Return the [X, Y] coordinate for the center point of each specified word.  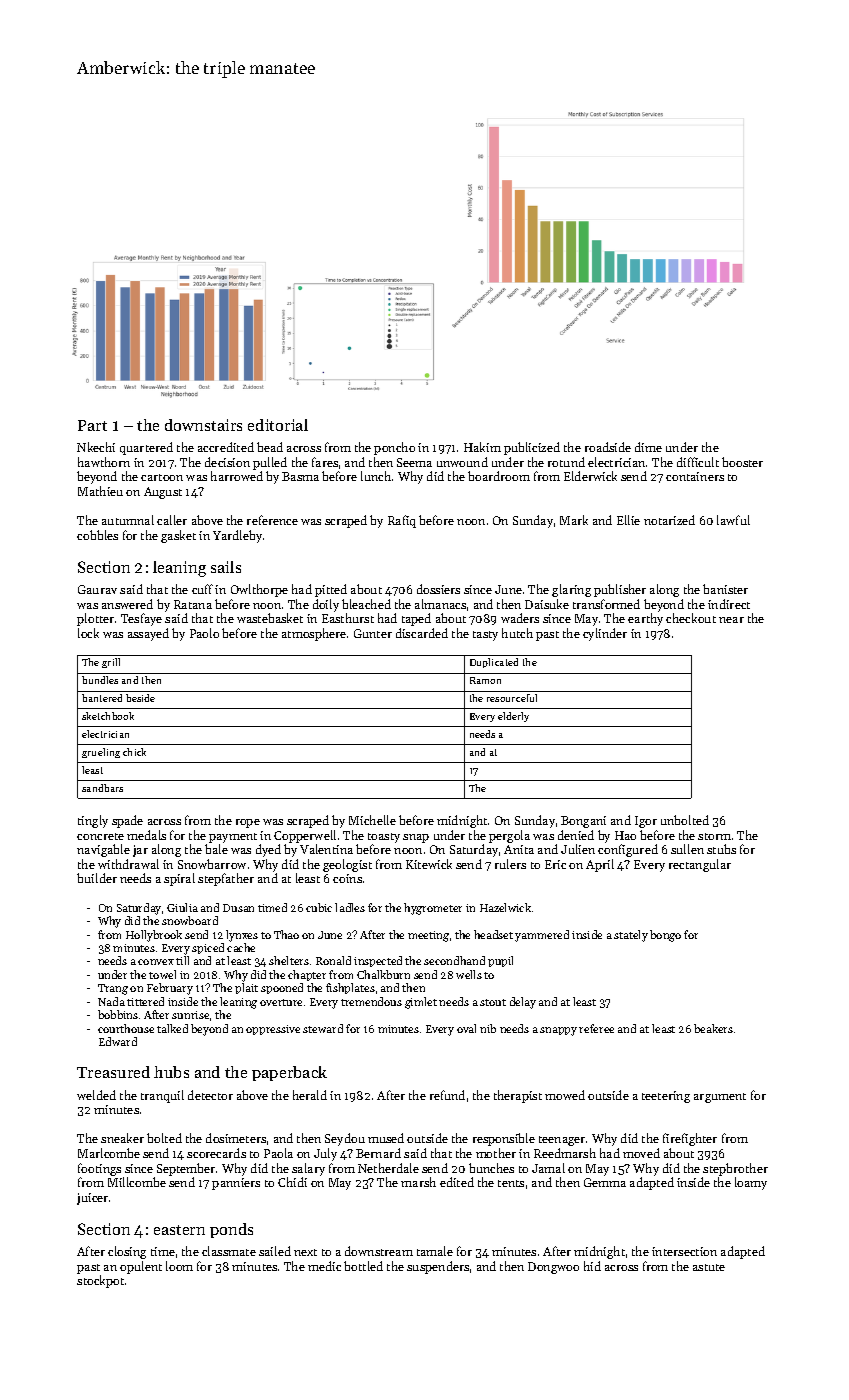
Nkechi [96, 447]
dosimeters [236, 1138]
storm [714, 836]
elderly [513, 717]
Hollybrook [154, 936]
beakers [713, 1028]
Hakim [482, 447]
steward [323, 1028]
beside [140, 698]
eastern [179, 1230]
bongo [665, 936]
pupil [500, 961]
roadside [608, 447]
